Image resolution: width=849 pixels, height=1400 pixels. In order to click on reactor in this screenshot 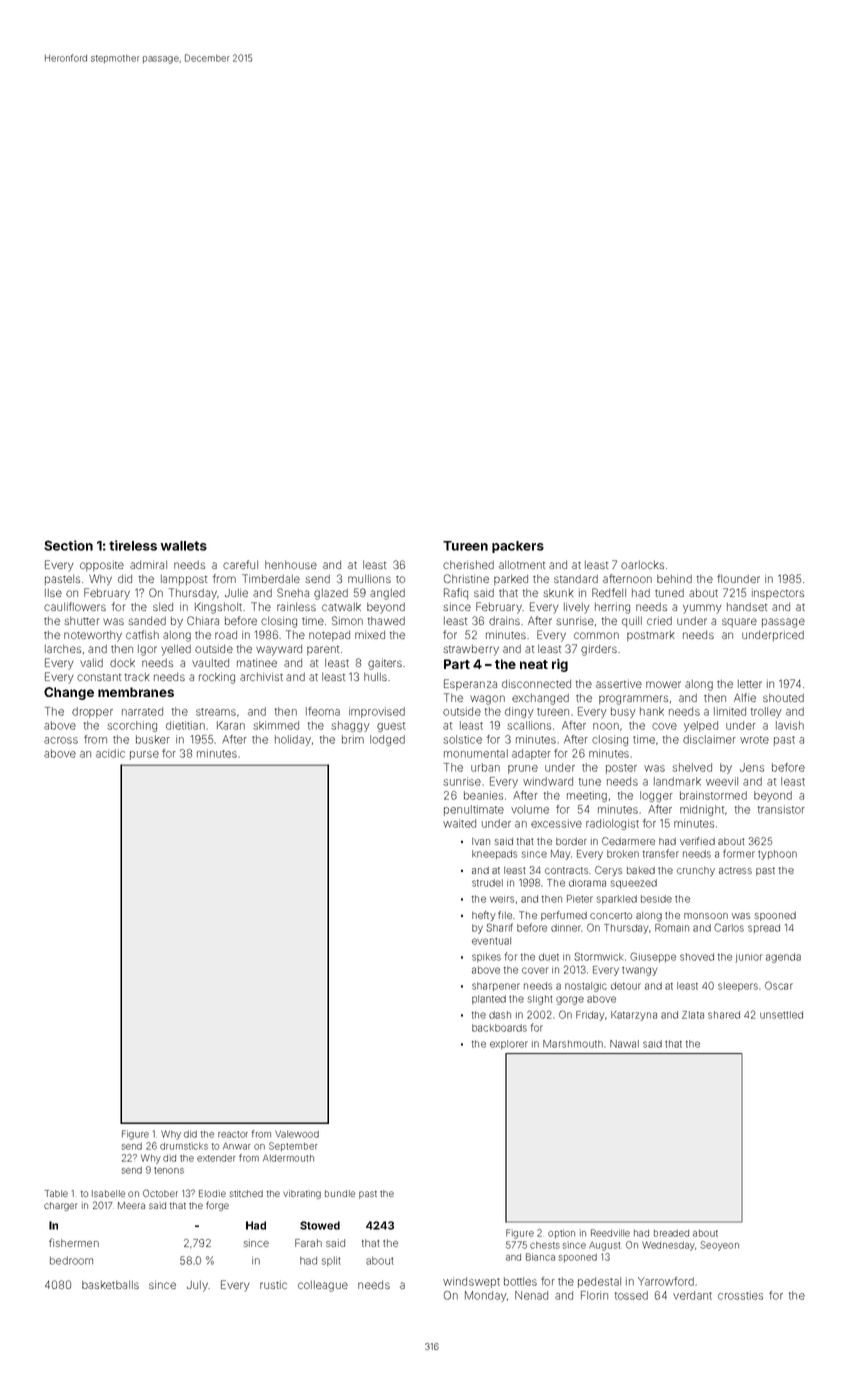, I will do `click(233, 1134)`.
